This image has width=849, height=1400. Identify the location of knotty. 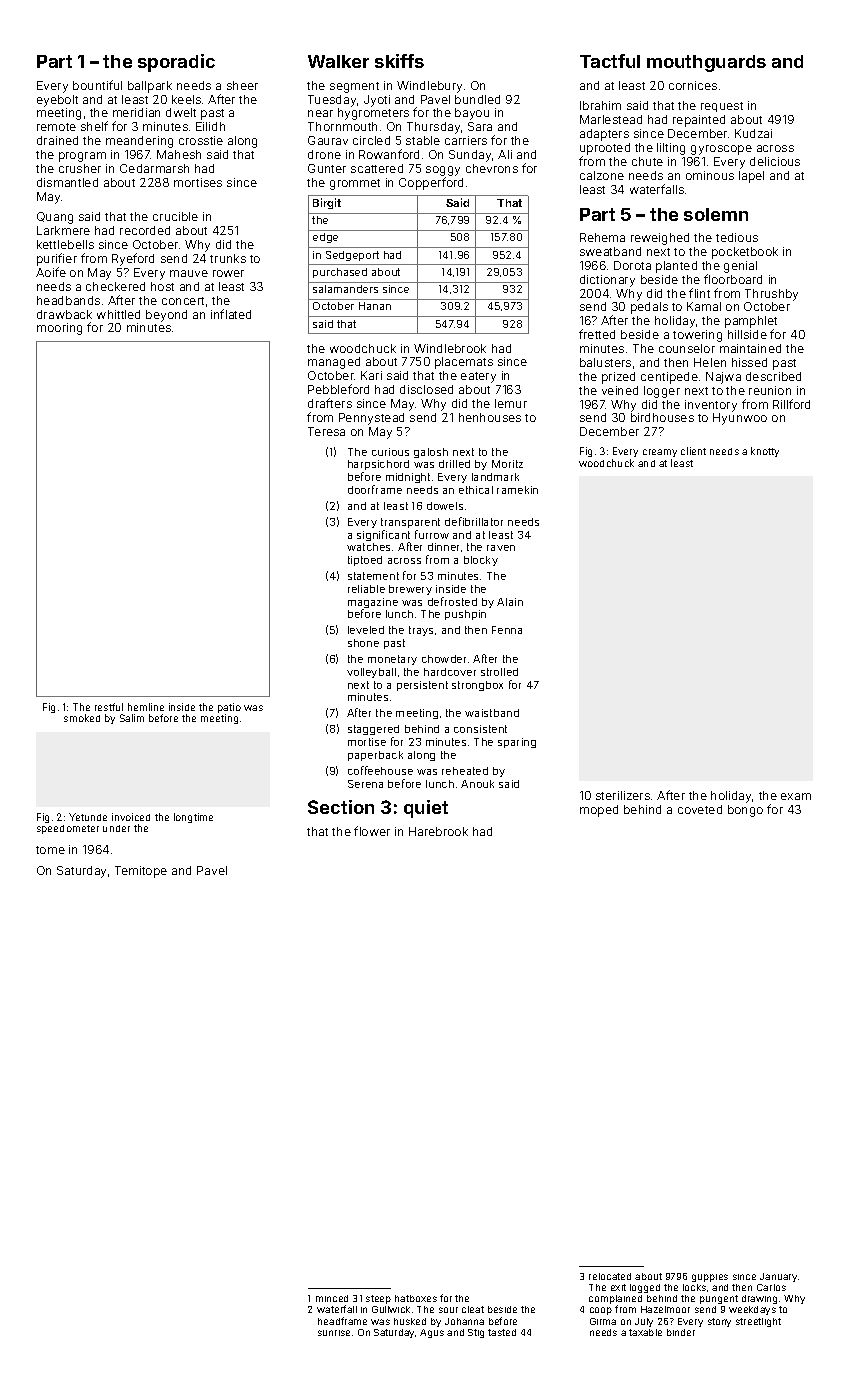
(765, 452).
